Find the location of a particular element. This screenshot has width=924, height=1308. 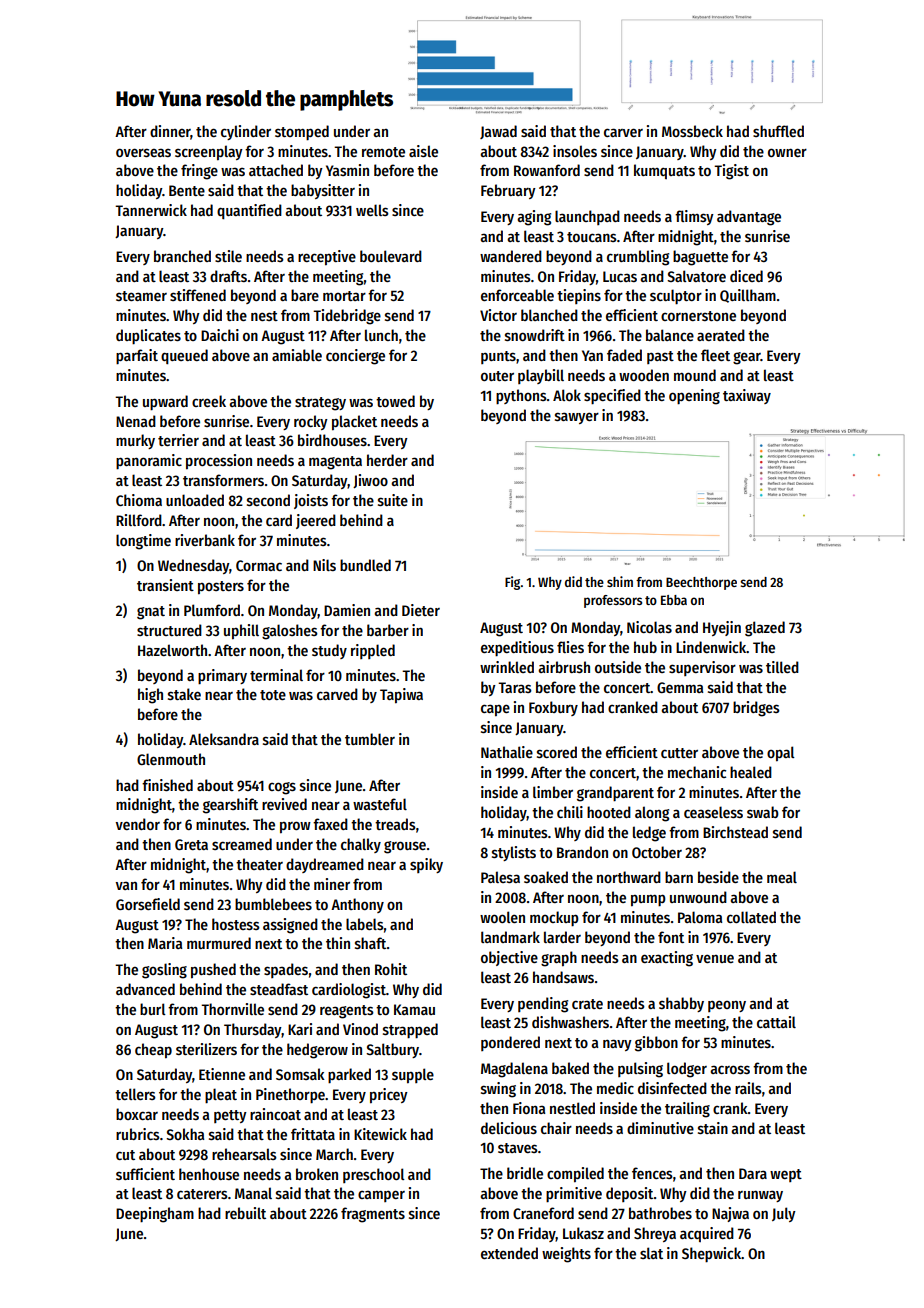

Craneford is located at coordinates (543, 1213).
